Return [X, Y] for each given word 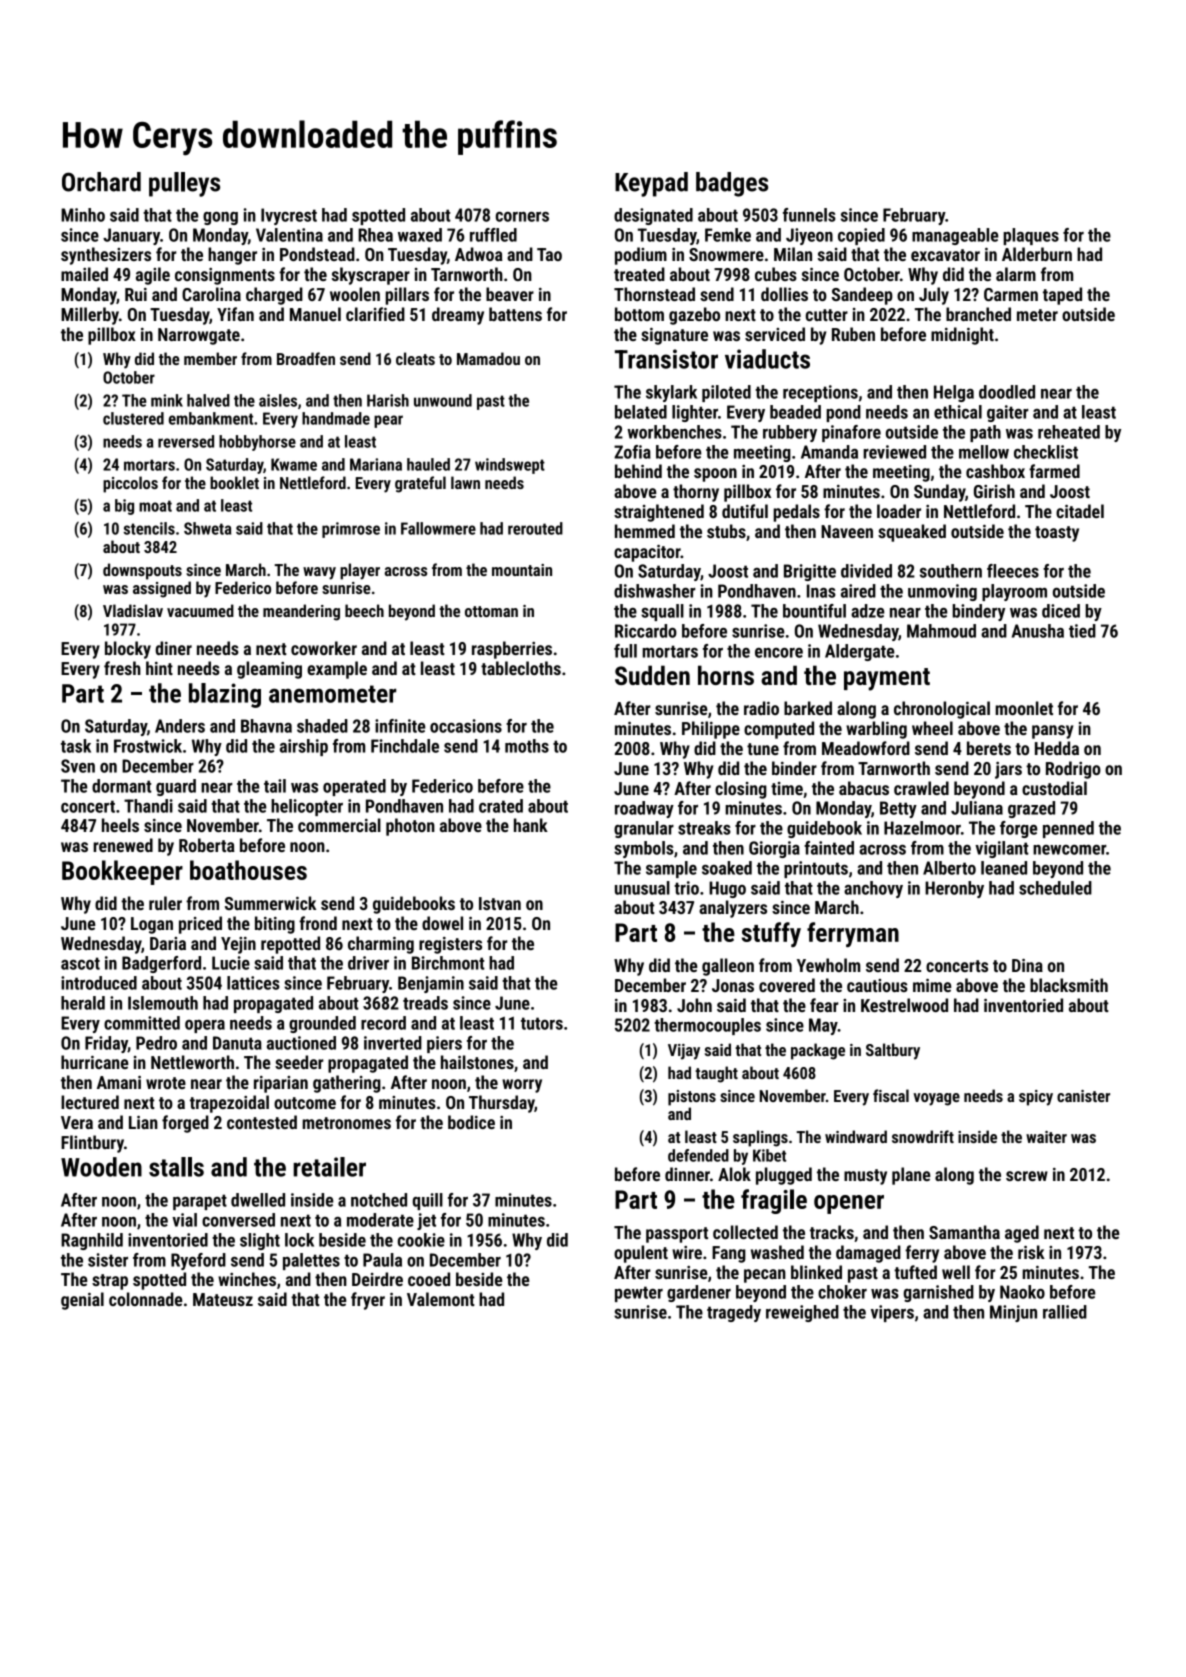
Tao [549, 254]
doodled [1007, 392]
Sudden [652, 675]
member [210, 358]
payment [887, 679]
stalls [176, 1167]
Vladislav [133, 610]
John [694, 1005]
